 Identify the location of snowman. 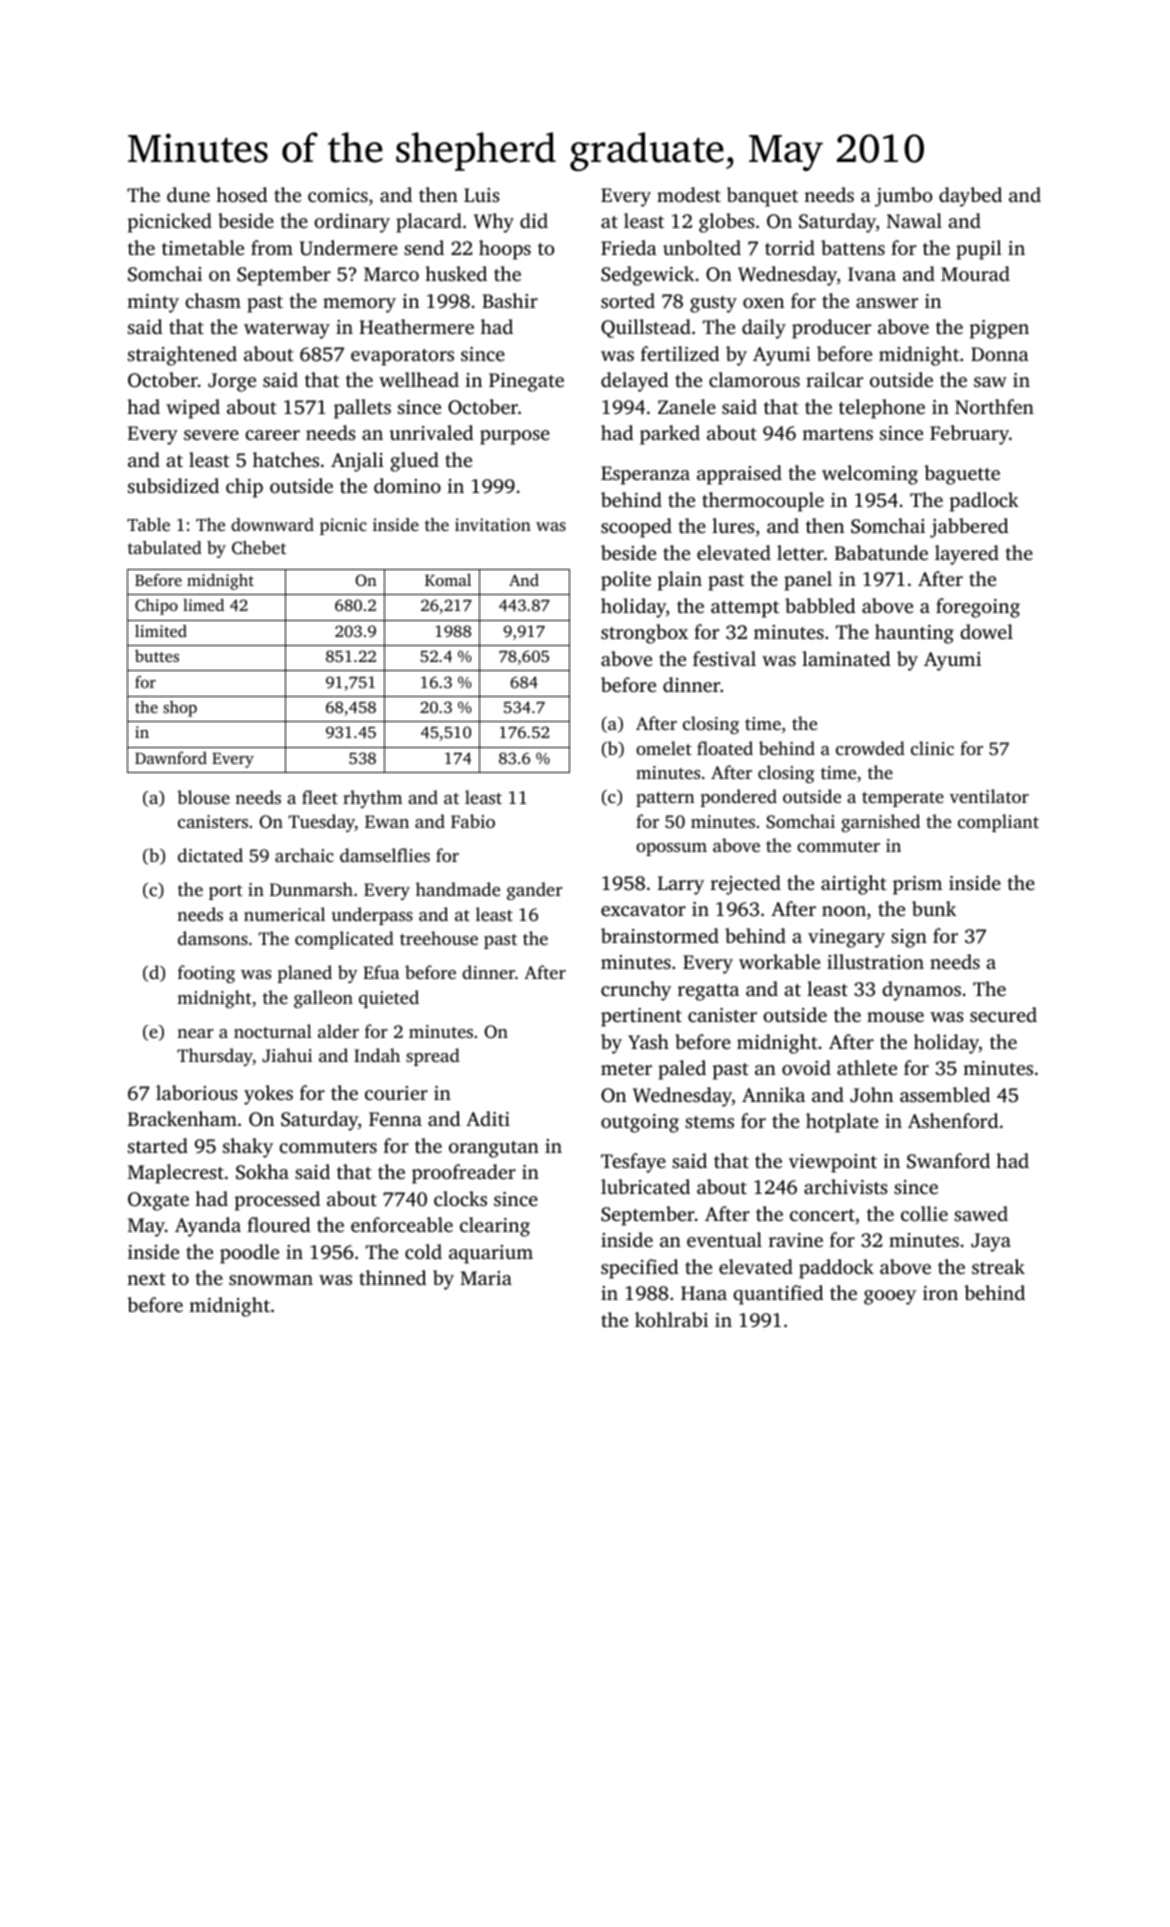
(271, 1280).
